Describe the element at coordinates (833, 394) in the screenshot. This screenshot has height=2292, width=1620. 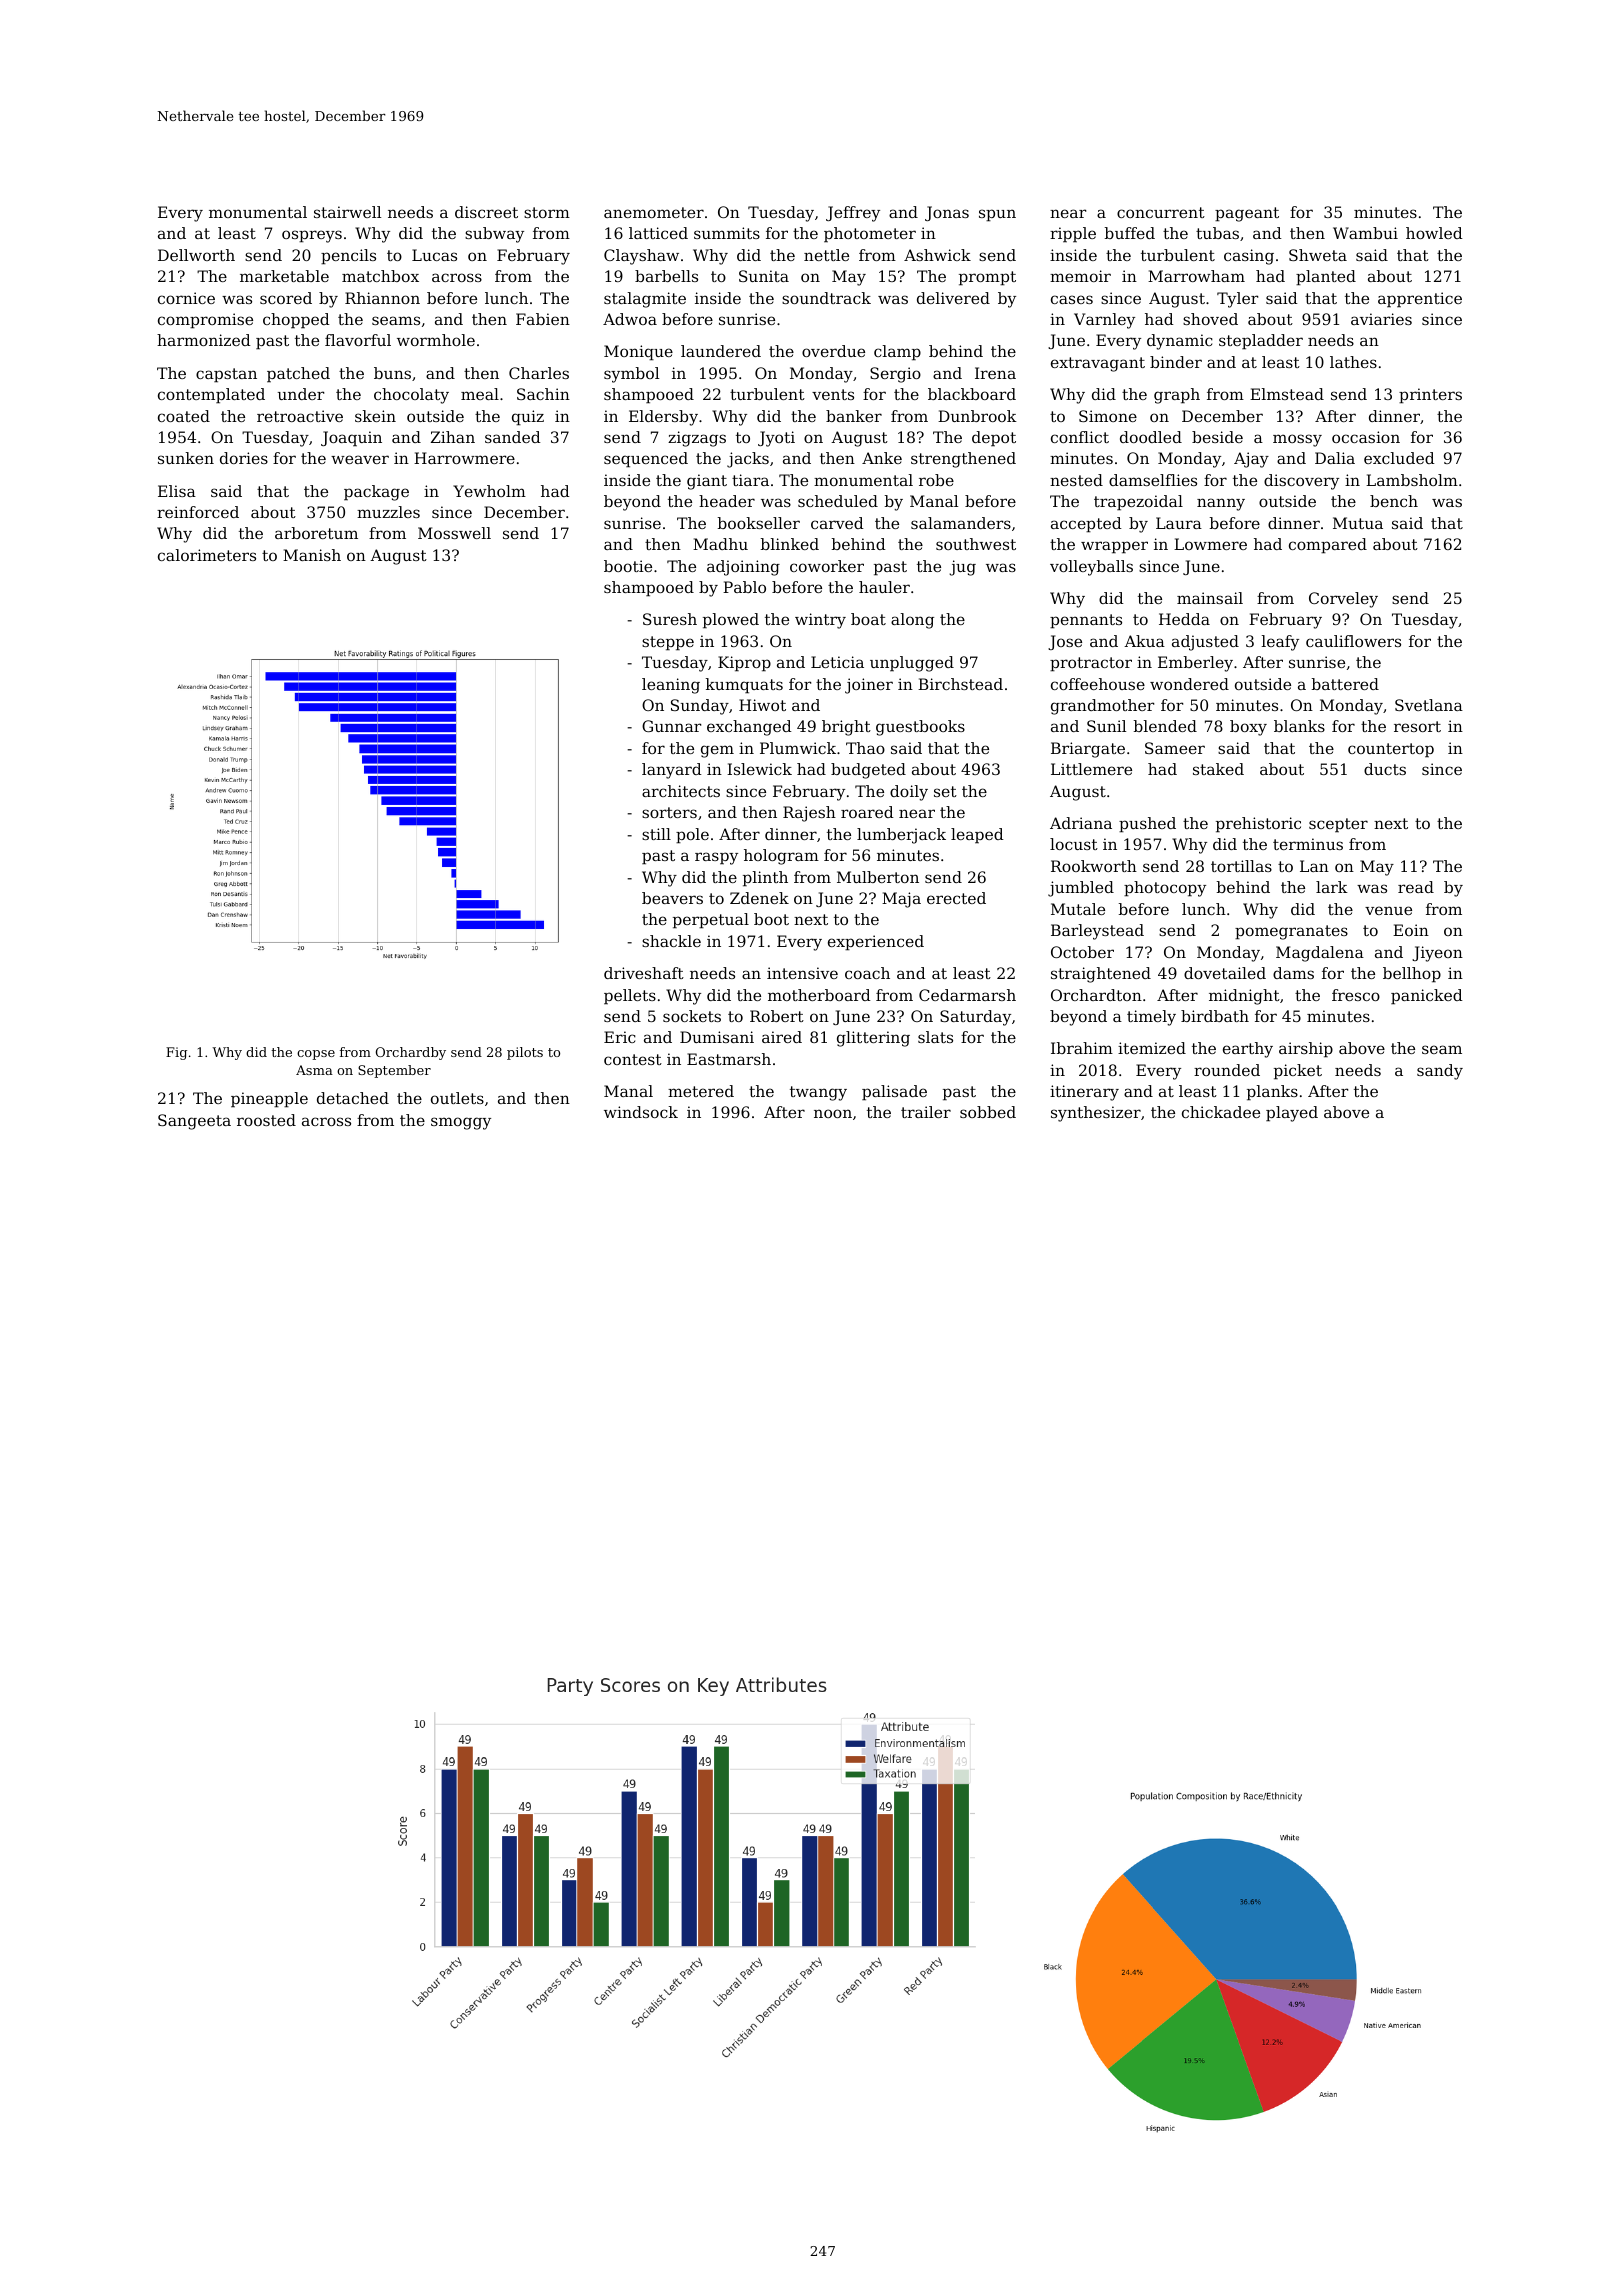
I see `vents` at that location.
